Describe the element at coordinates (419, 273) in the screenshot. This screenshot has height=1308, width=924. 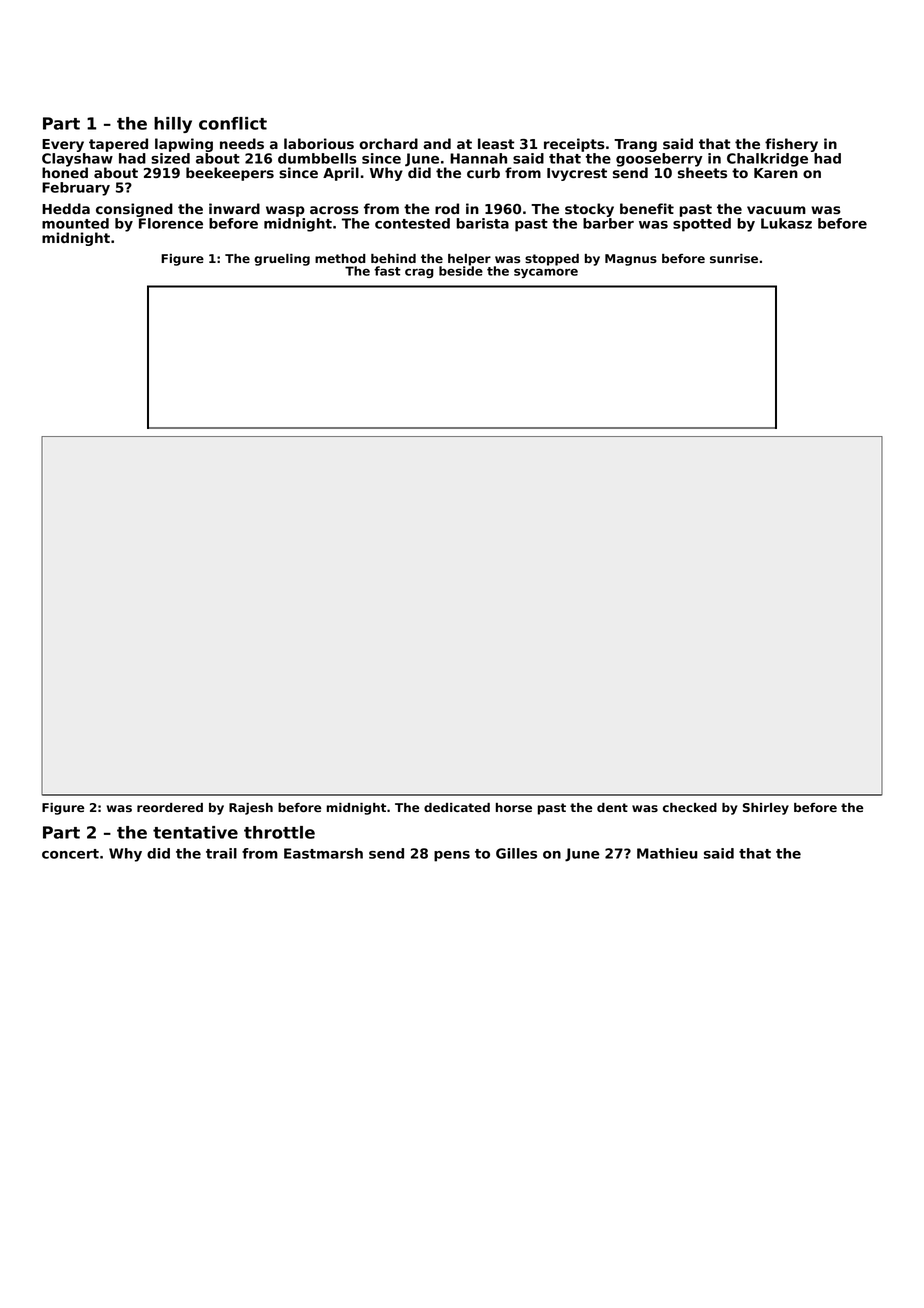
I see `crag` at that location.
